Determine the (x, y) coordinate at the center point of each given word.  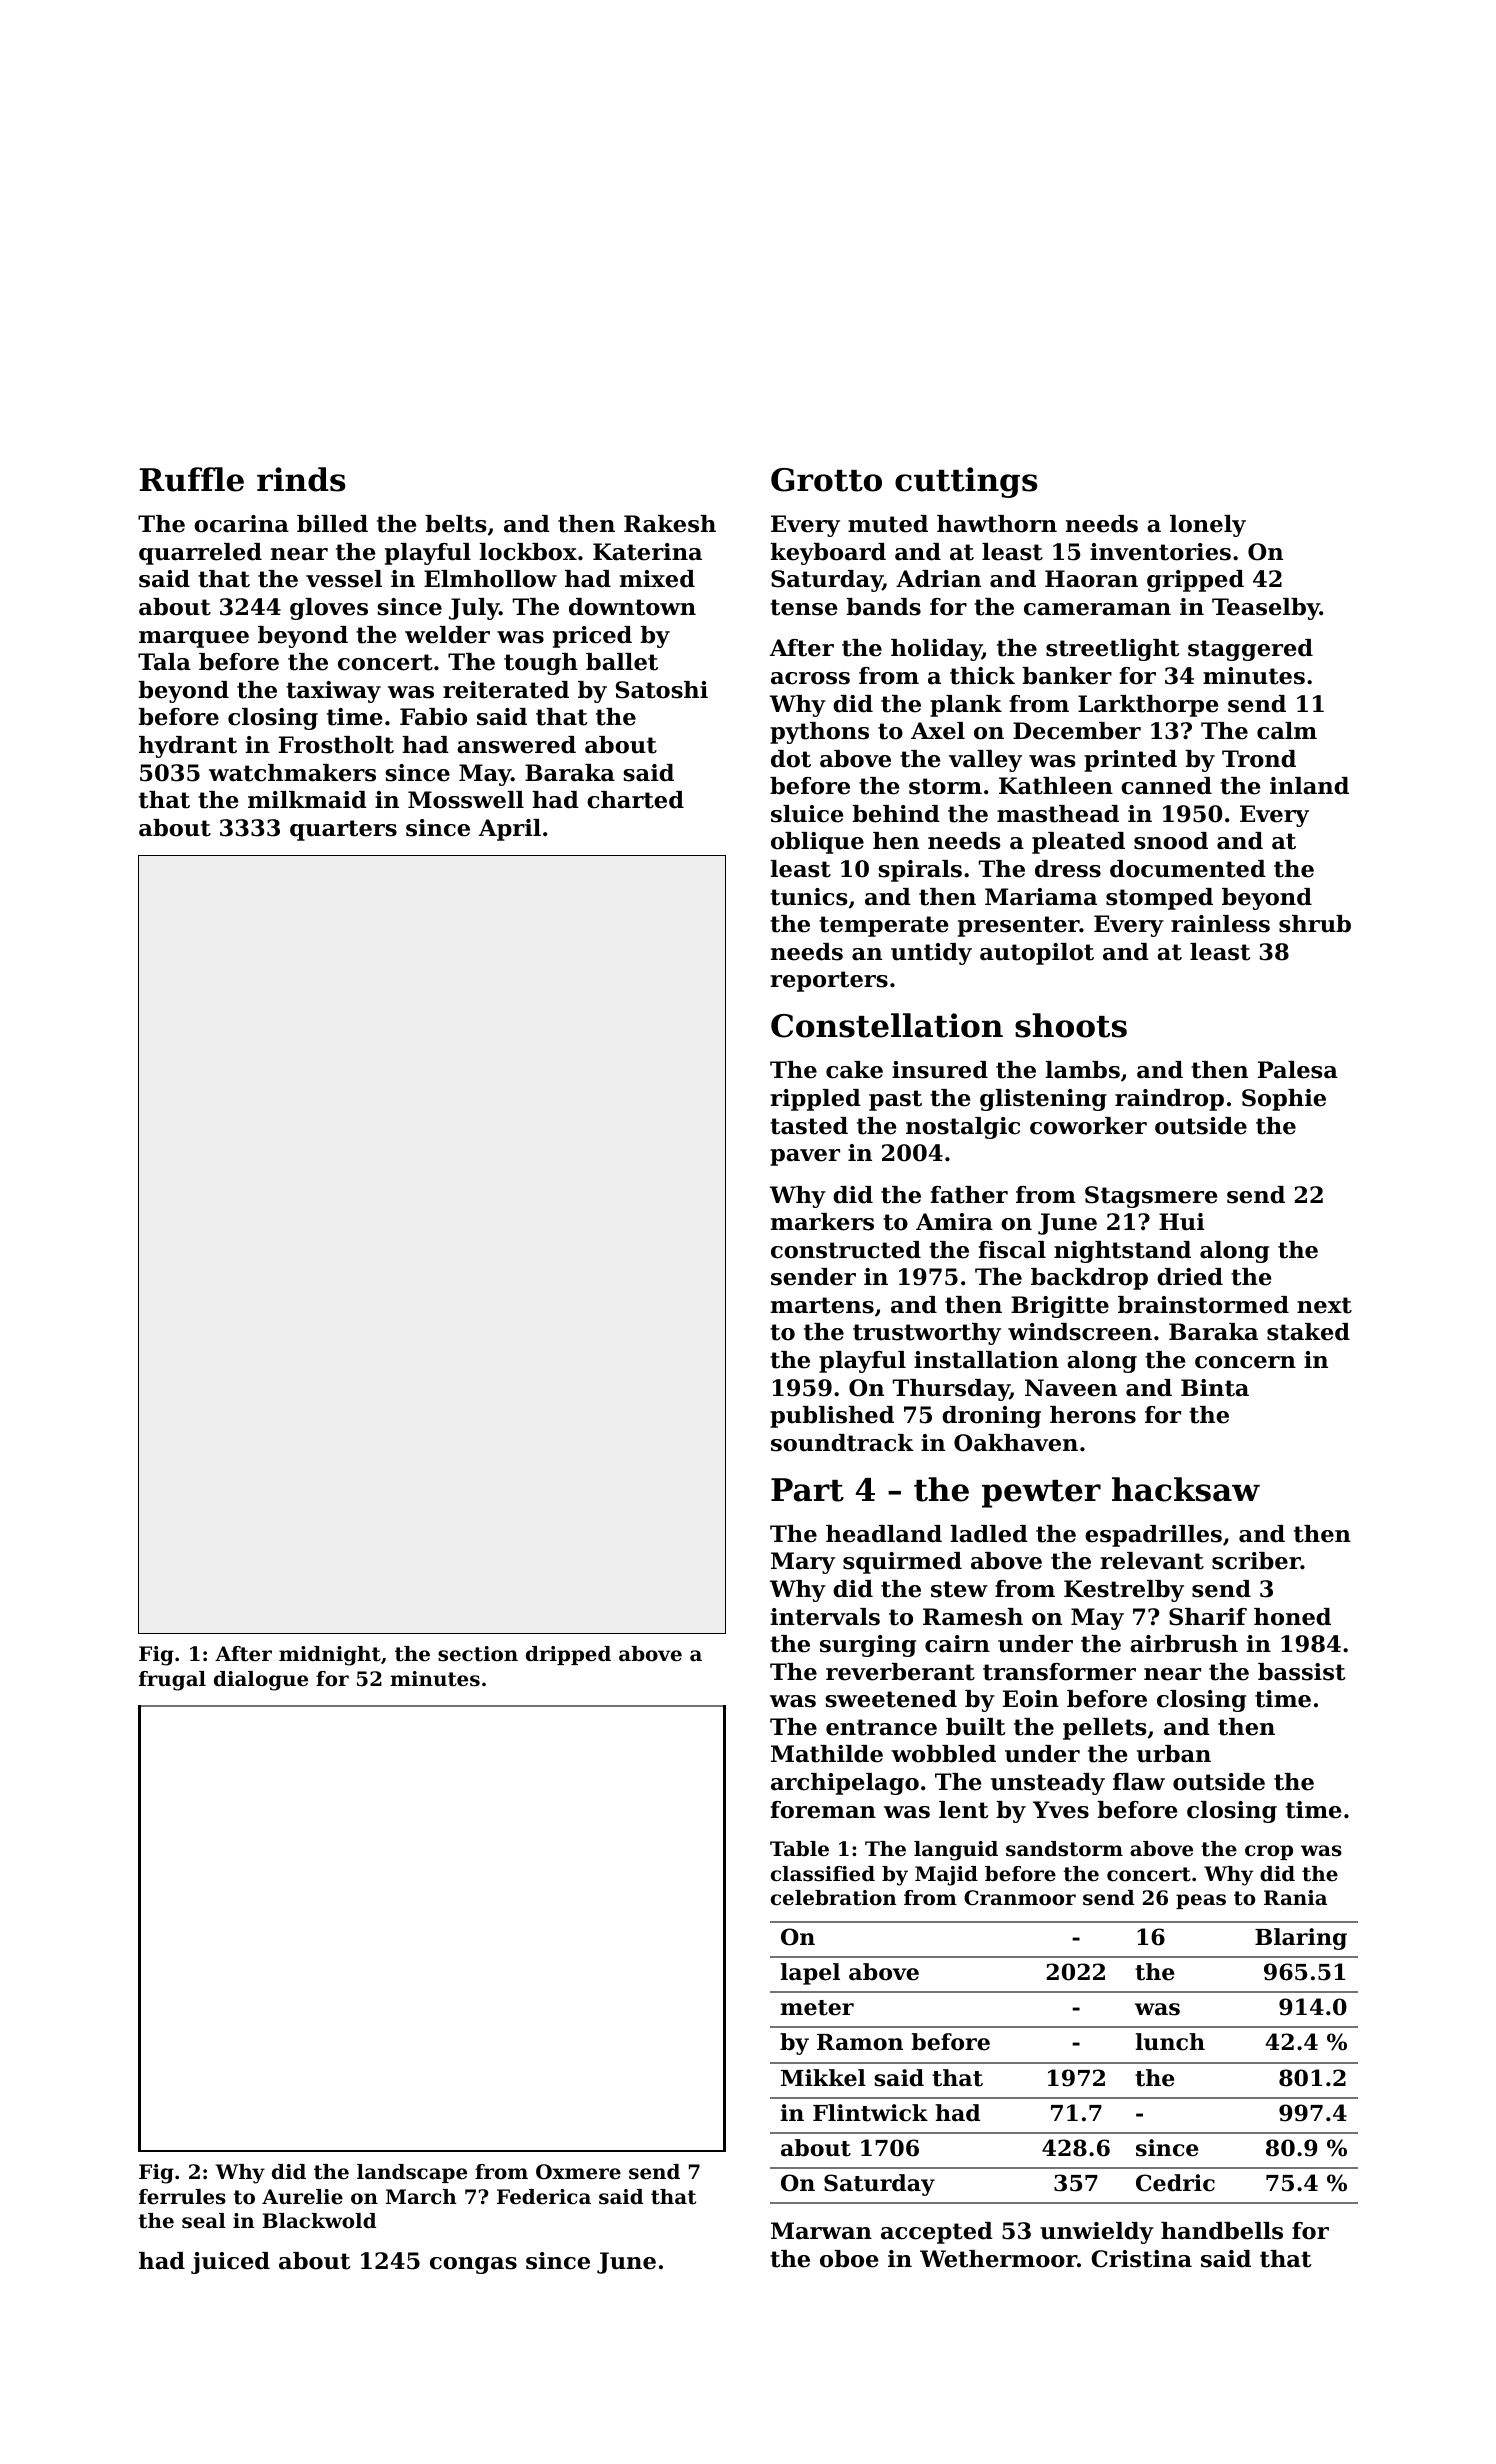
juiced (230, 2263)
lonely (1208, 526)
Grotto (826, 480)
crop (1269, 1852)
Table (799, 1849)
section (478, 1654)
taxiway (333, 692)
